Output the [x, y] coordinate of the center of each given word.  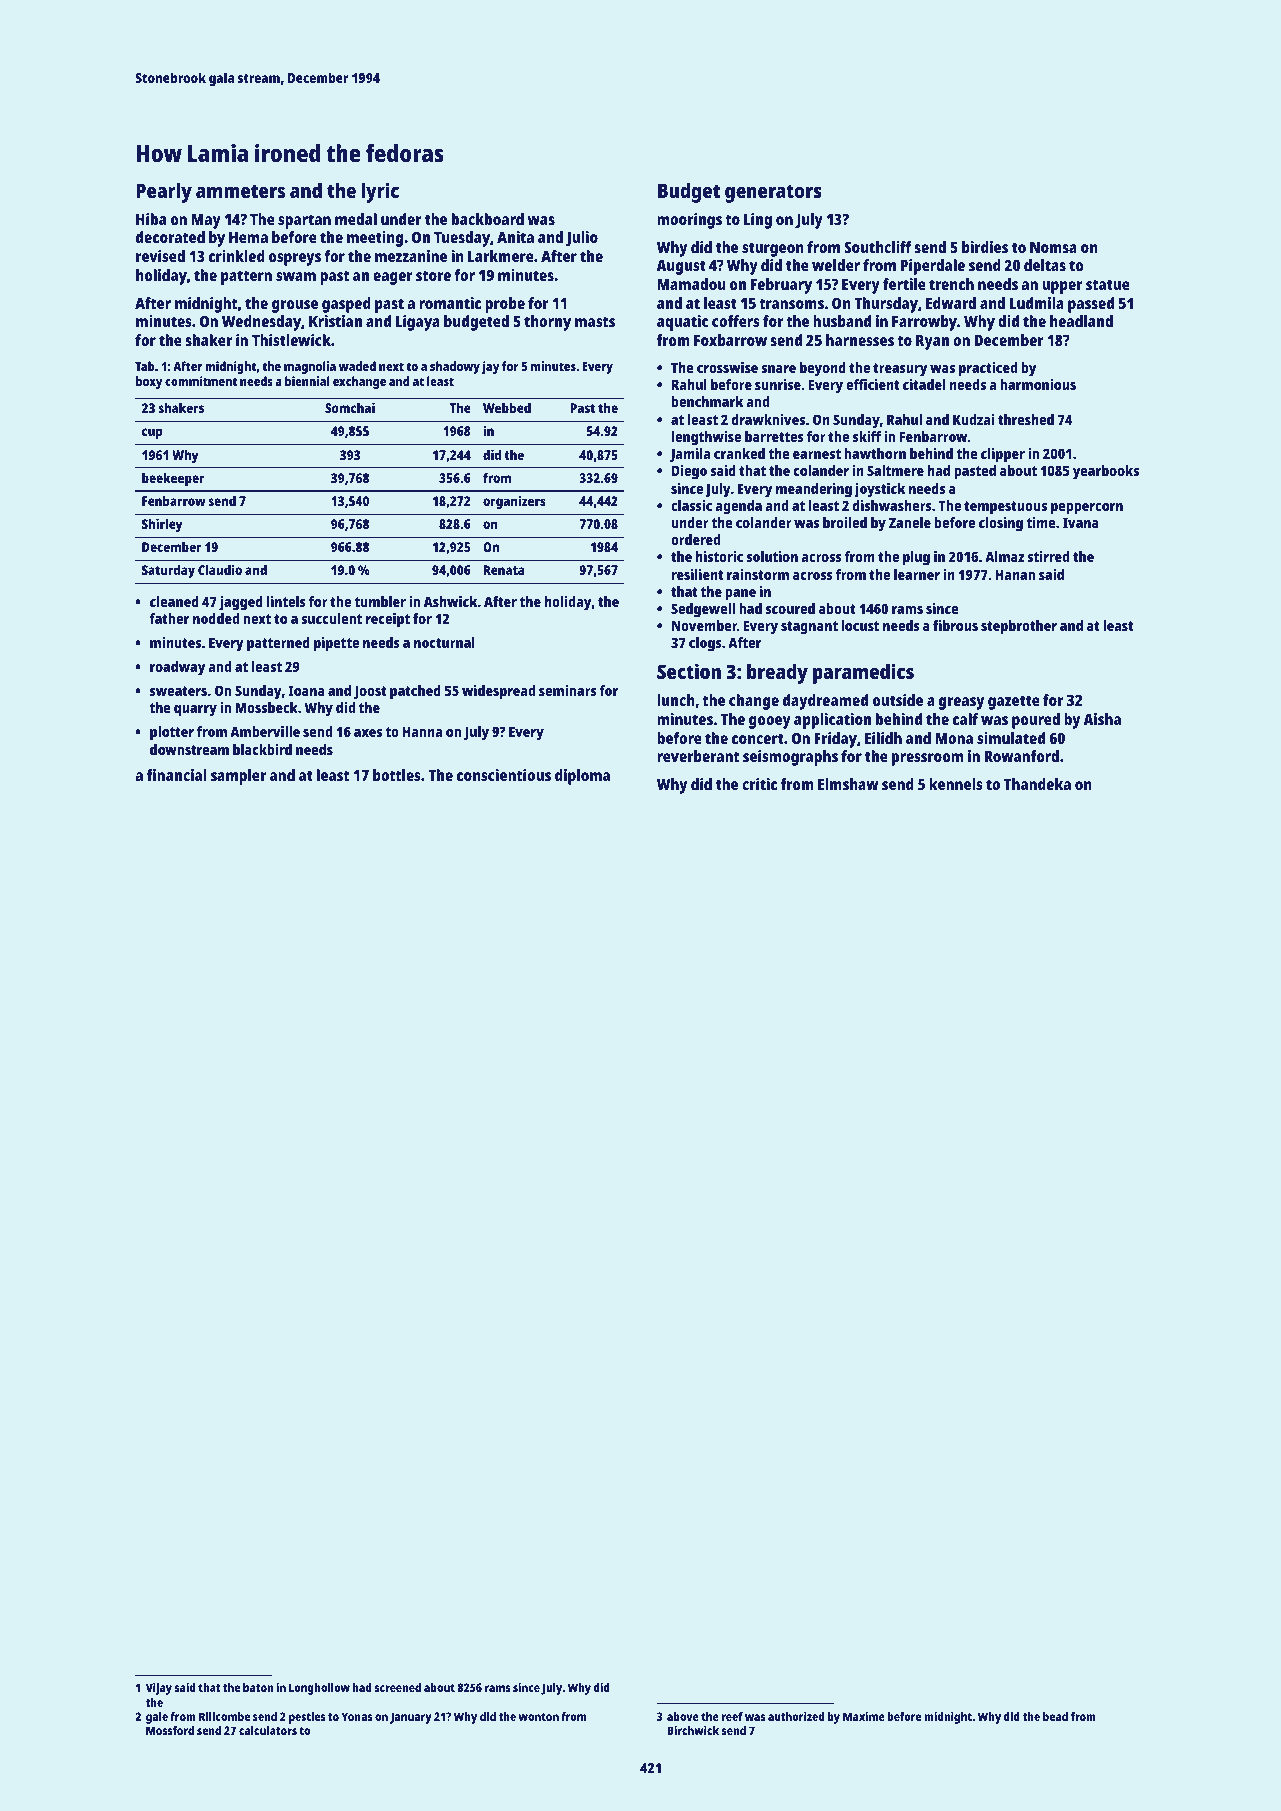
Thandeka [1037, 784]
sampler [238, 777]
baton [258, 1687]
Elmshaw [848, 784]
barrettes [774, 436]
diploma [582, 777]
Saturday [168, 571]
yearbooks [1106, 472]
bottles [397, 775]
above [683, 1716]
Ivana [1081, 522]
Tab [145, 366]
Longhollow [319, 1689]
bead [1055, 1716]
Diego [689, 472]
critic [759, 784]
